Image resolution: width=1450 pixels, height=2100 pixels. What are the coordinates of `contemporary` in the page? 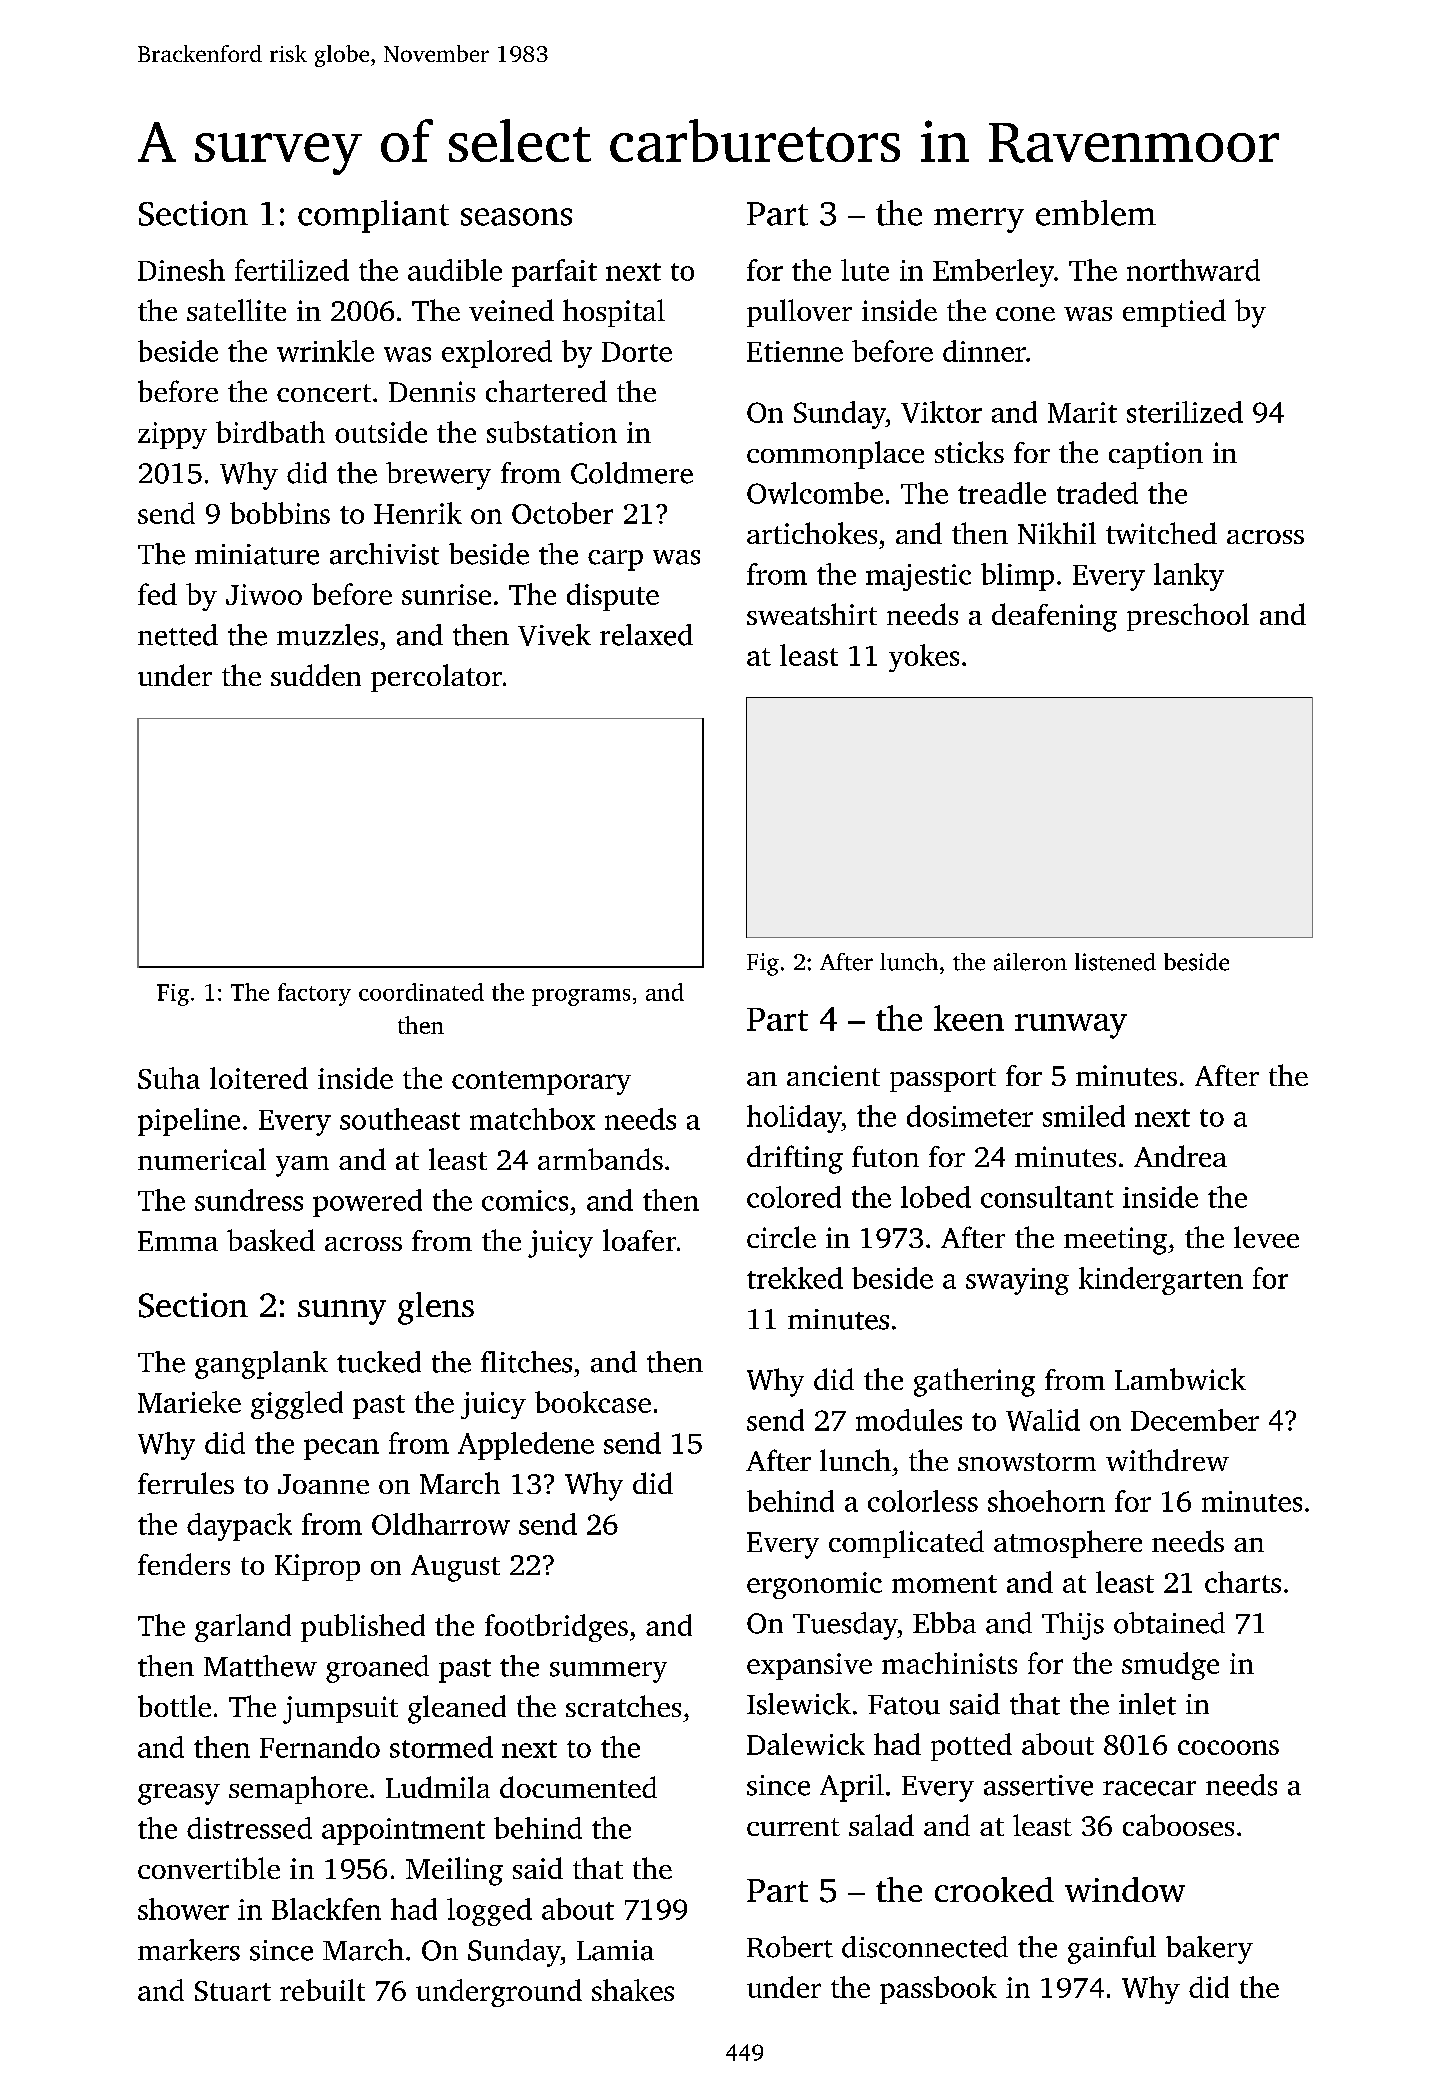 It's located at (541, 1083).
